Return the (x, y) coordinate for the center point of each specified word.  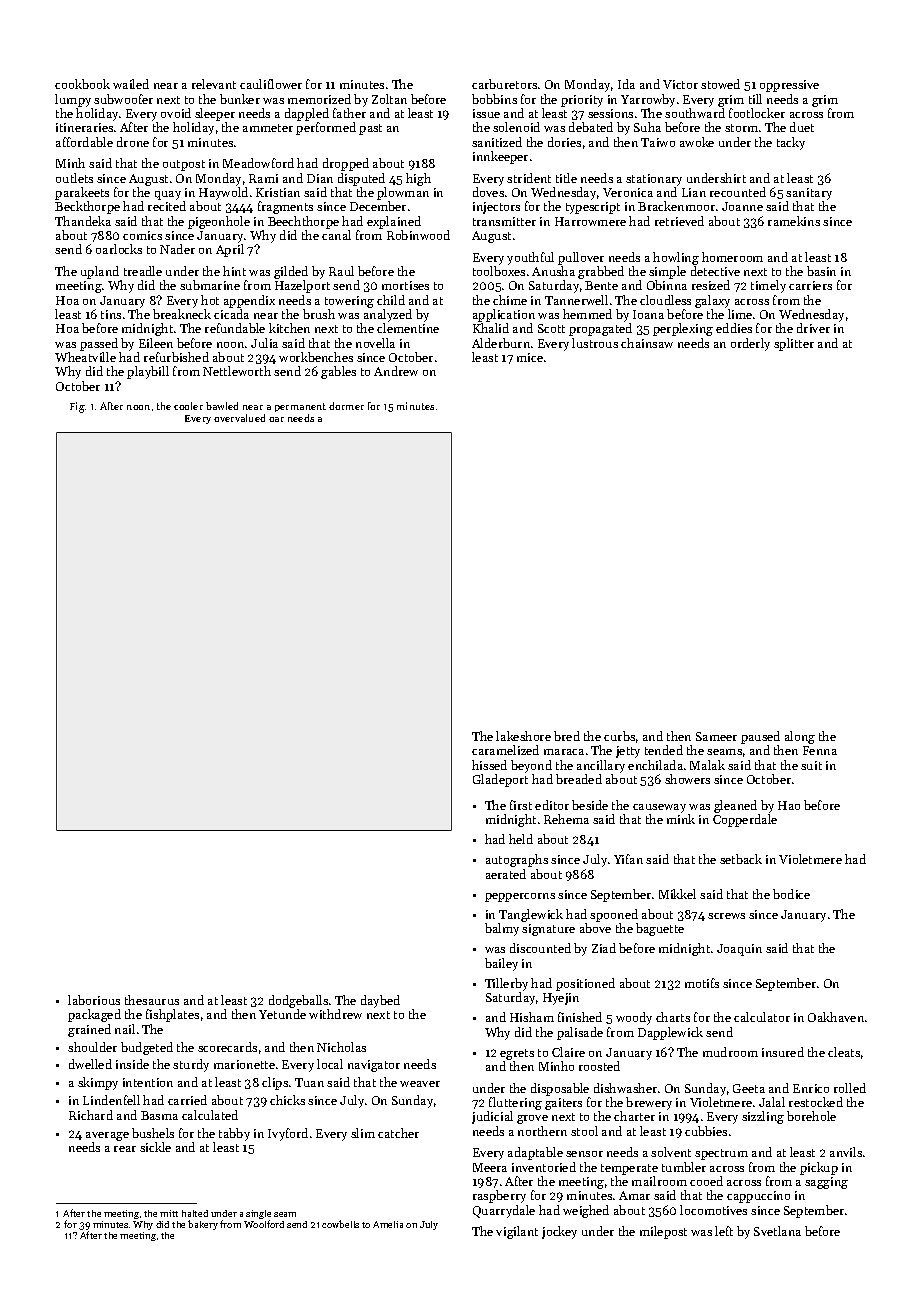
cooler (188, 406)
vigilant (517, 1232)
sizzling (763, 1117)
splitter (794, 344)
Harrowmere (590, 221)
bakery (203, 1225)
